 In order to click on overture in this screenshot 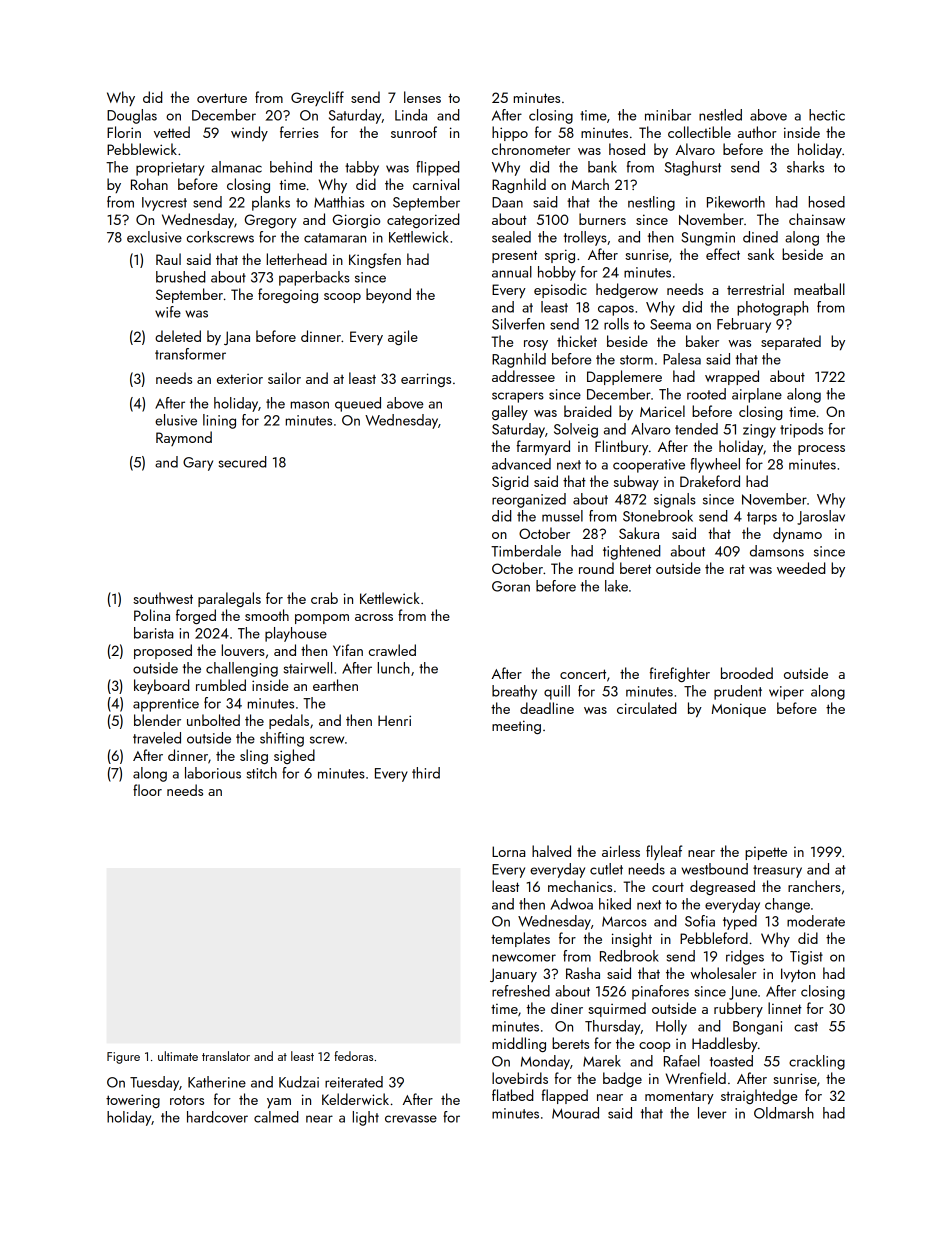, I will do `click(222, 98)`.
